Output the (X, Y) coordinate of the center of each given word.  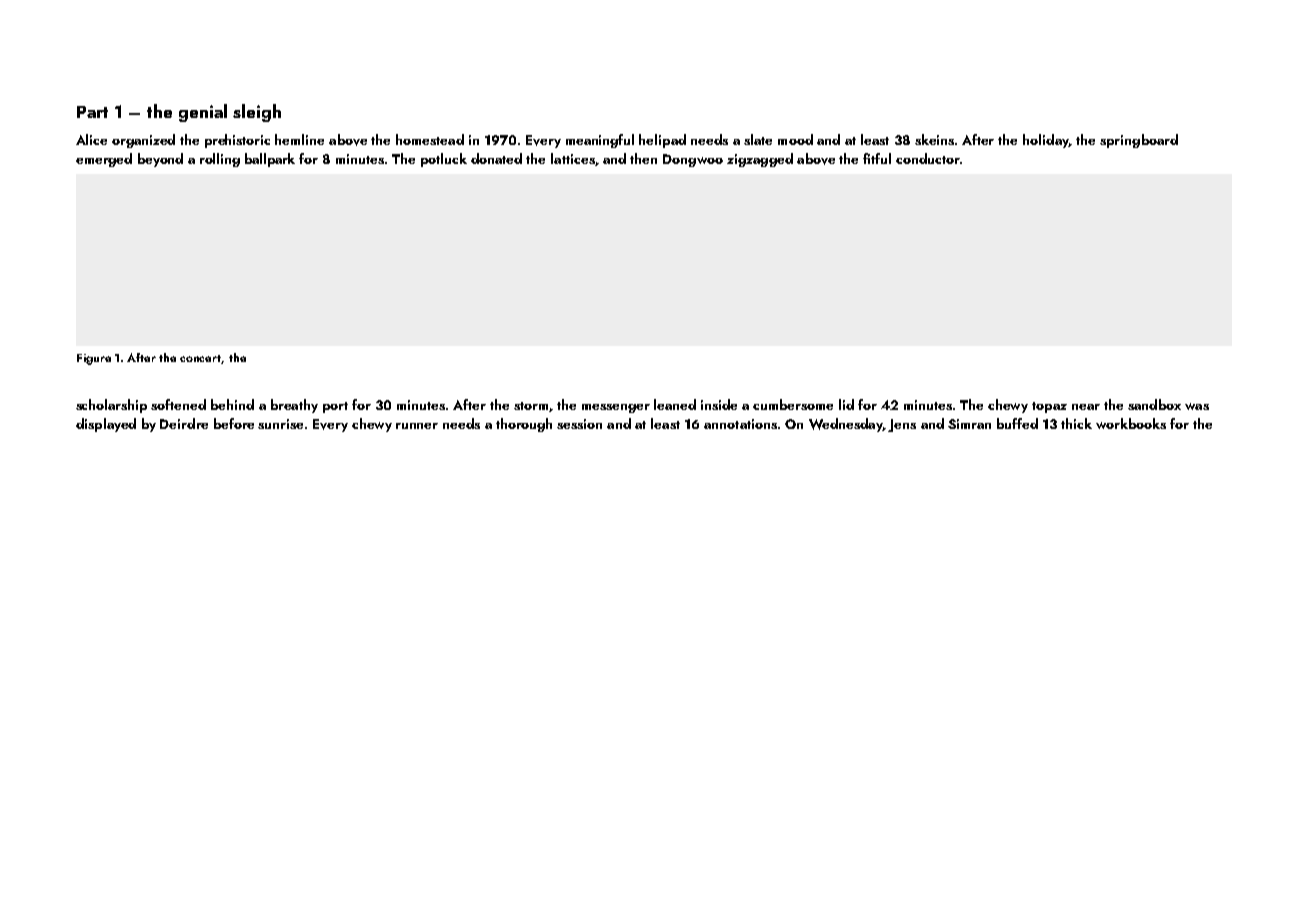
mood (795, 139)
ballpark (270, 160)
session (579, 424)
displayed (106, 425)
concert (201, 359)
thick (1076, 423)
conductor (928, 158)
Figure (94, 359)
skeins (934, 139)
